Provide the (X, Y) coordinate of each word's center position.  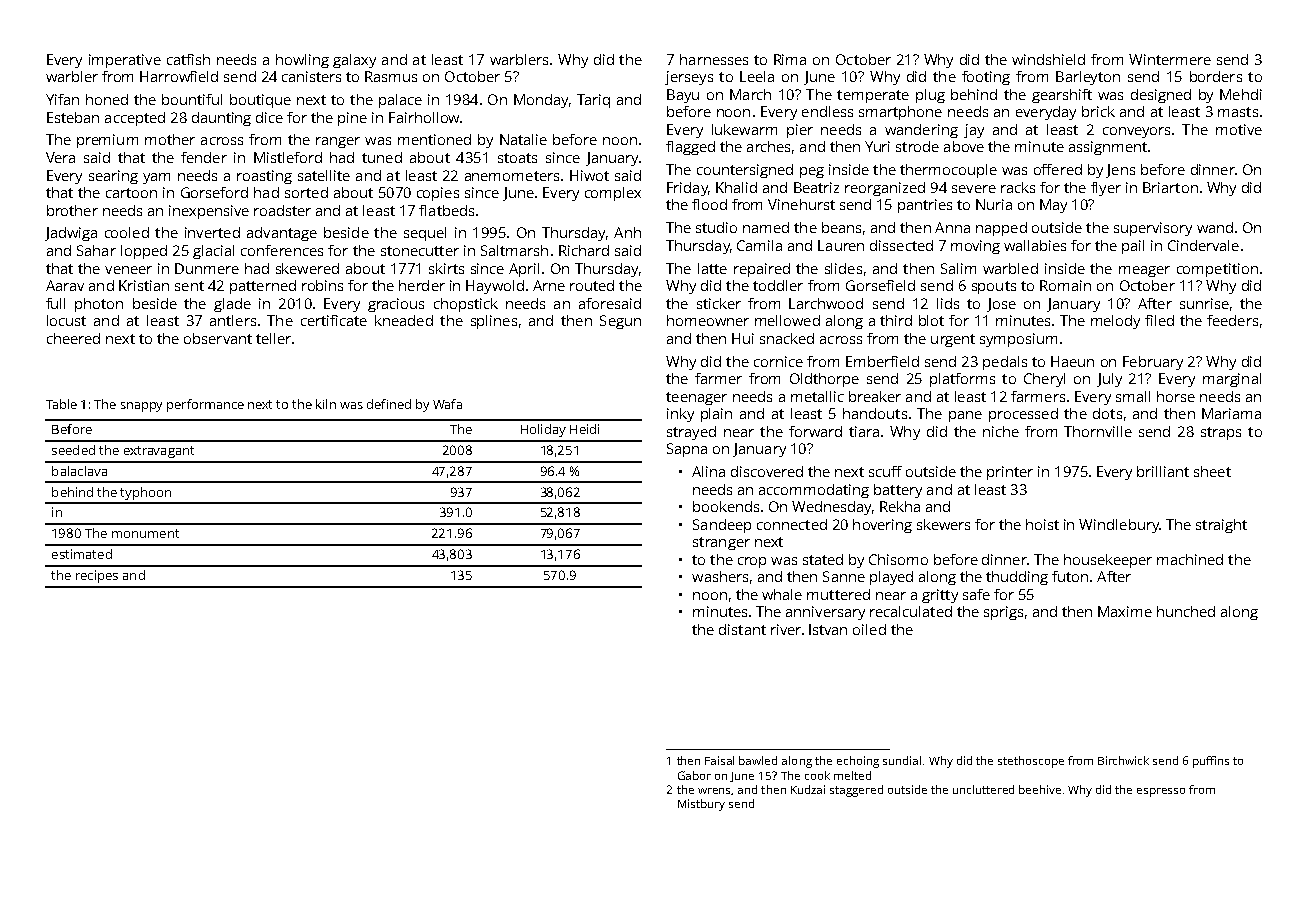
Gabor (694, 775)
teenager (696, 398)
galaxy (354, 61)
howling (302, 61)
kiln (326, 404)
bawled (758, 760)
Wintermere (1170, 59)
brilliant (1163, 471)
